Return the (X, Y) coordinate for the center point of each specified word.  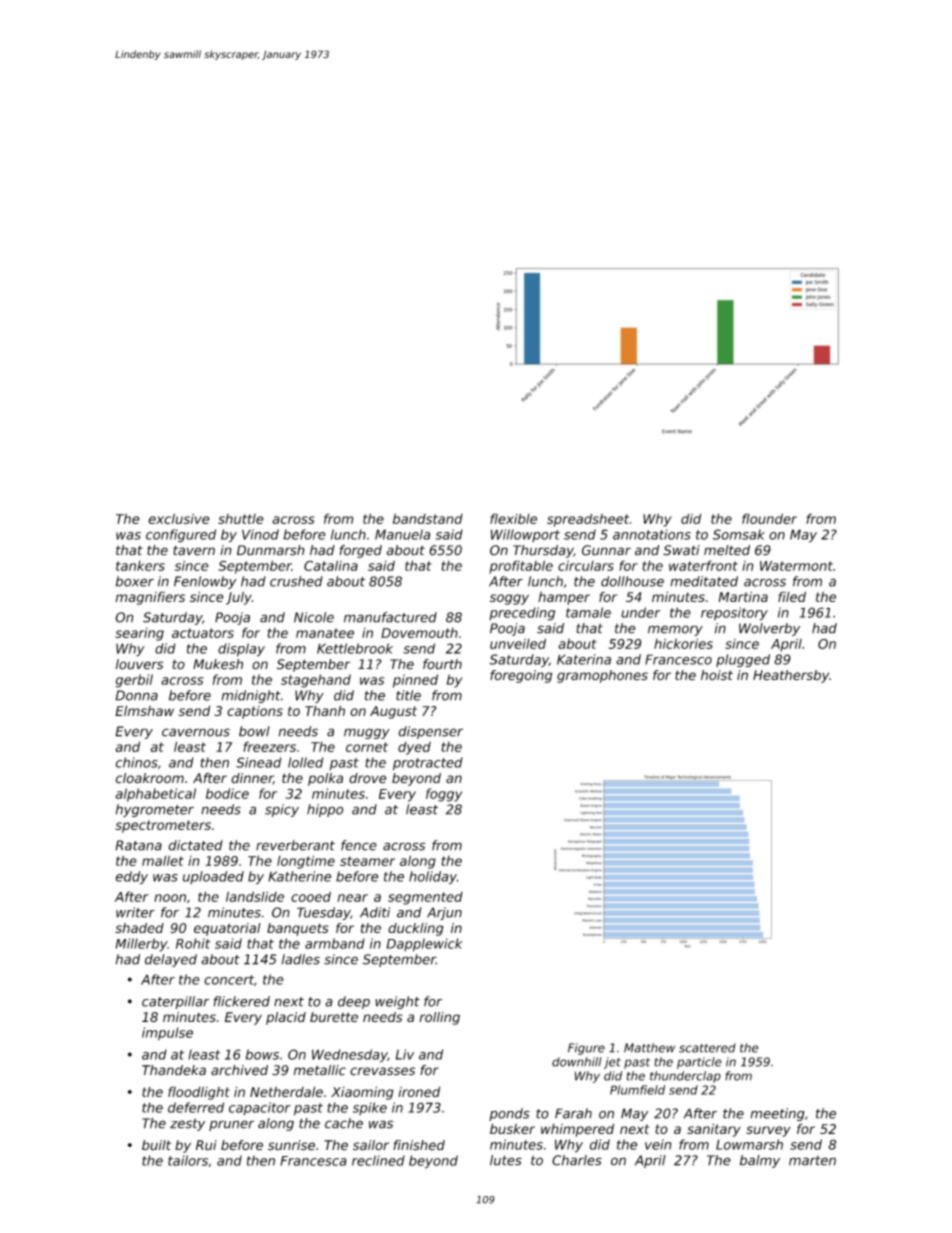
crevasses (382, 1071)
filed (792, 596)
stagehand (316, 681)
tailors (188, 1160)
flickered (242, 1001)
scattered (707, 1048)
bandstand (428, 518)
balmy (760, 1161)
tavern (194, 550)
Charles (577, 1160)
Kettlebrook (355, 648)
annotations (652, 534)
